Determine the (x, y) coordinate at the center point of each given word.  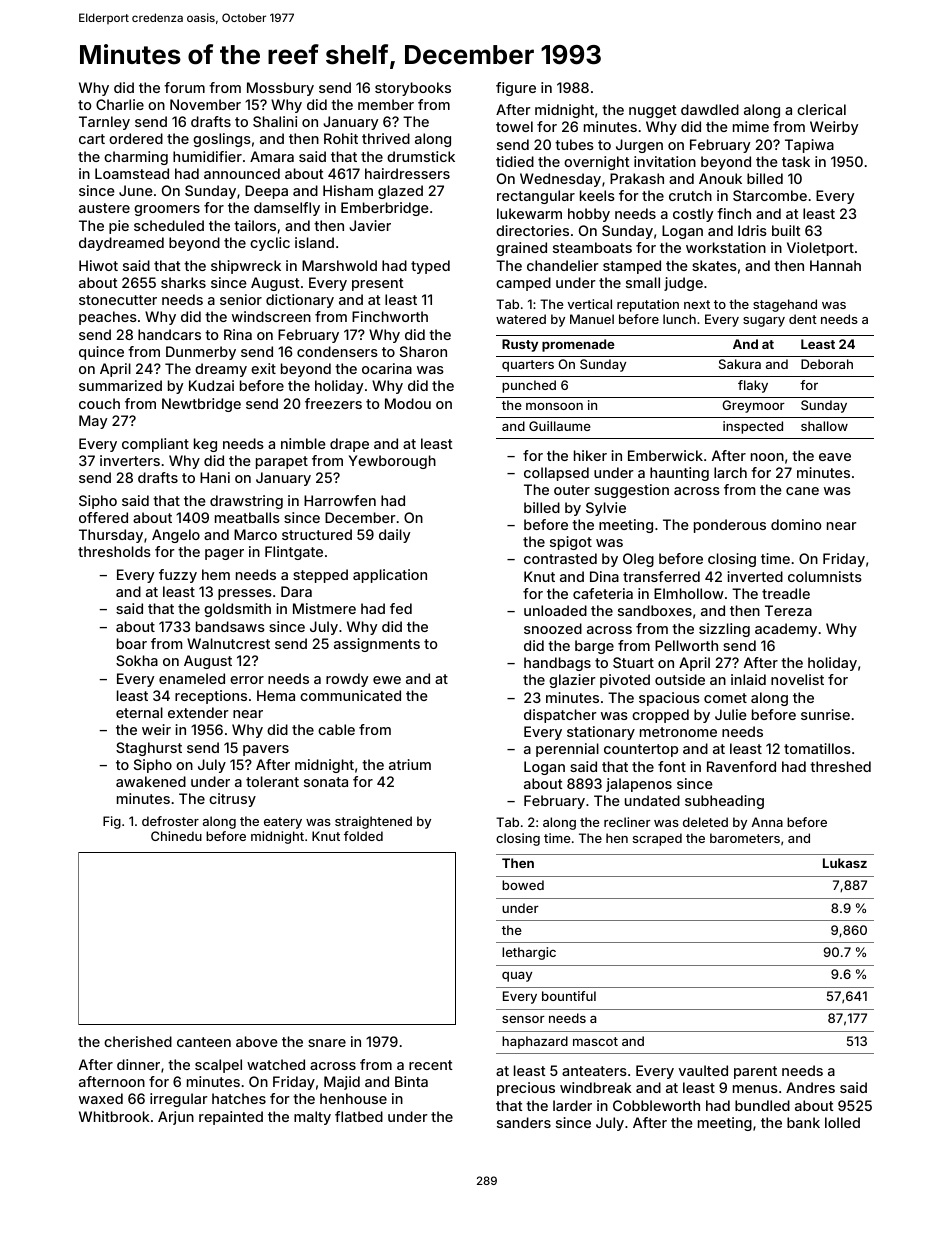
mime (751, 126)
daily (394, 536)
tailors (255, 225)
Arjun (176, 1118)
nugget (653, 111)
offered (103, 517)
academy (786, 630)
